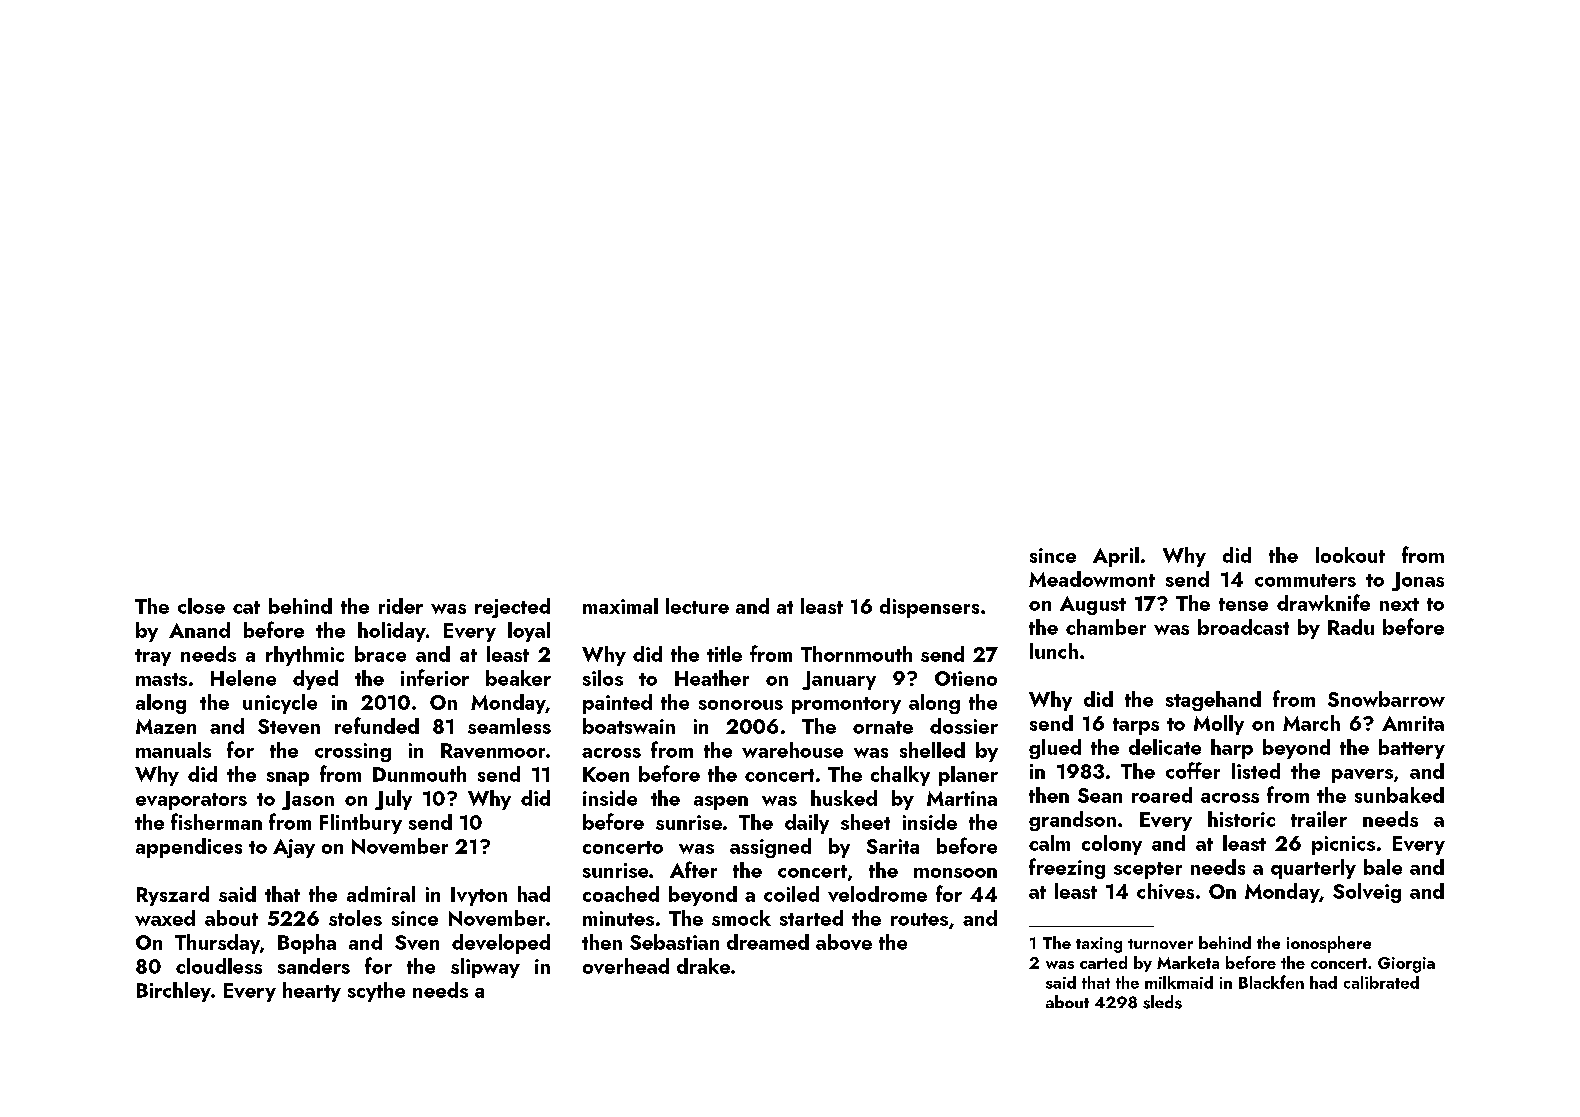 The height and width of the screenshot is (1117, 1580). Describe the element at coordinates (1386, 699) in the screenshot. I see `Snowbarrow` at that location.
